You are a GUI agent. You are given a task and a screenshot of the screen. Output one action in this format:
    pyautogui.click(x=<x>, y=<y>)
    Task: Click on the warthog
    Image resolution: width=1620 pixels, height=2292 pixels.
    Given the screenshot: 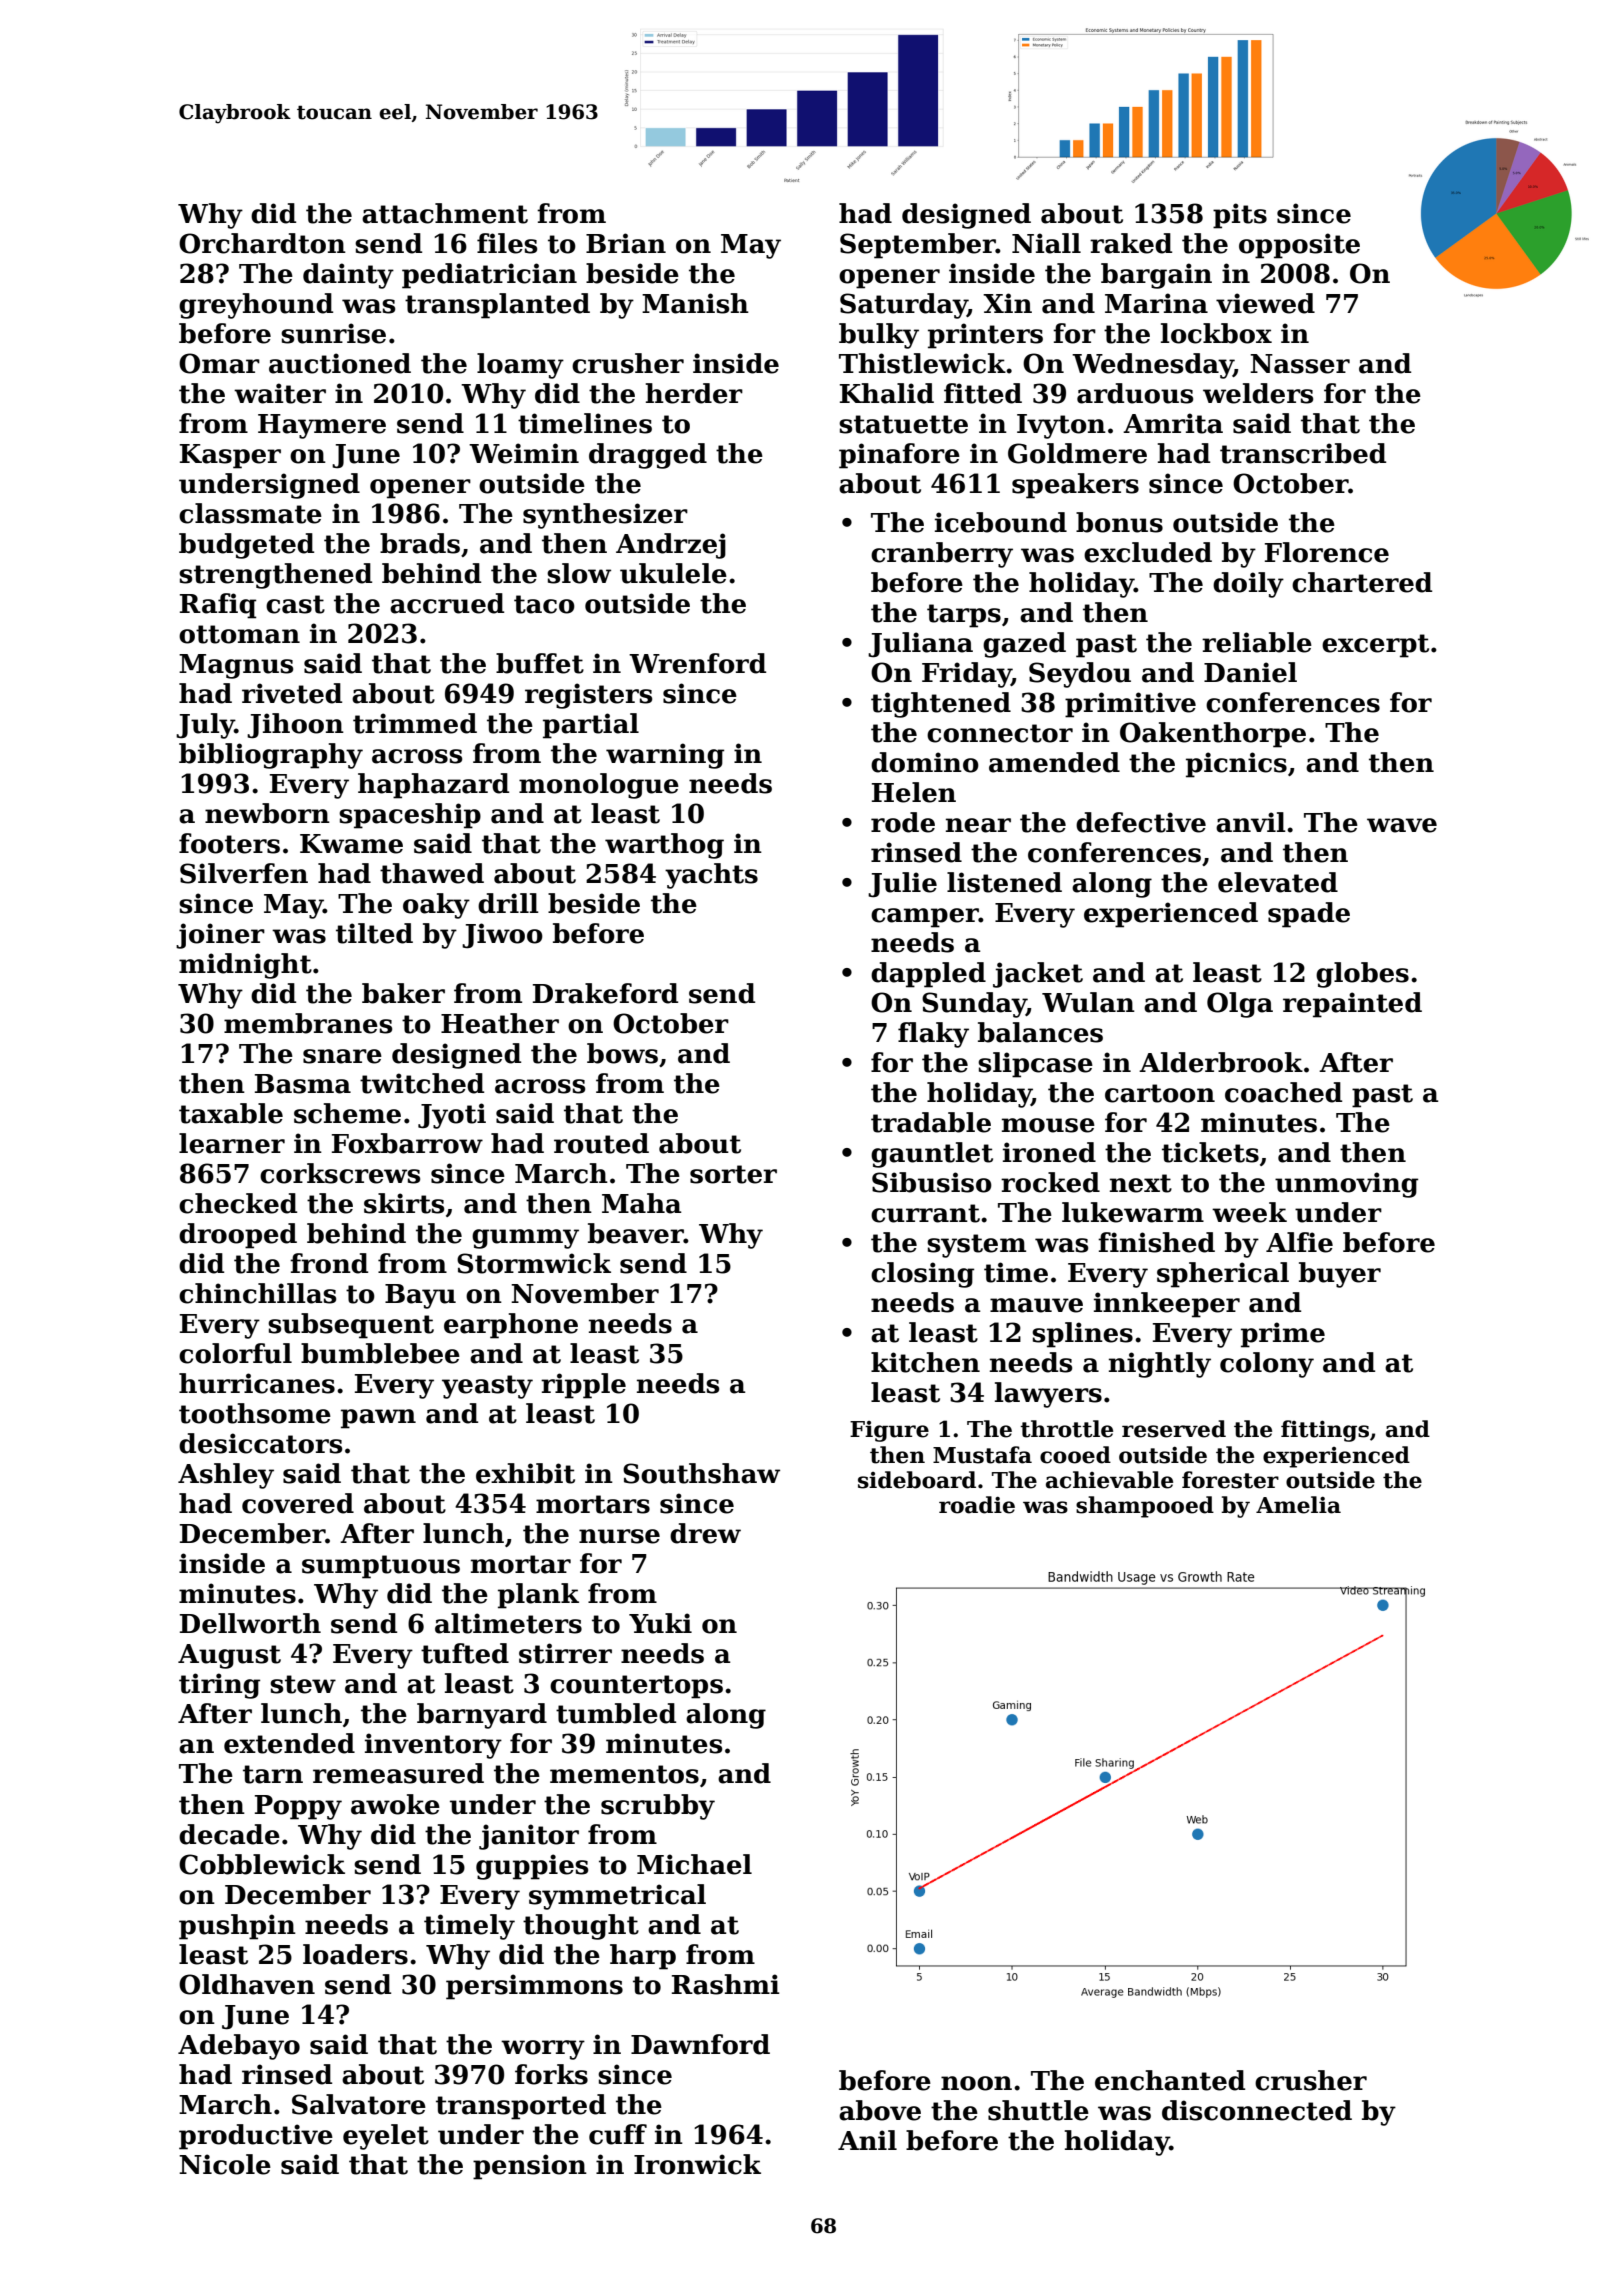 What is the action you would take?
    pyautogui.click(x=664, y=846)
